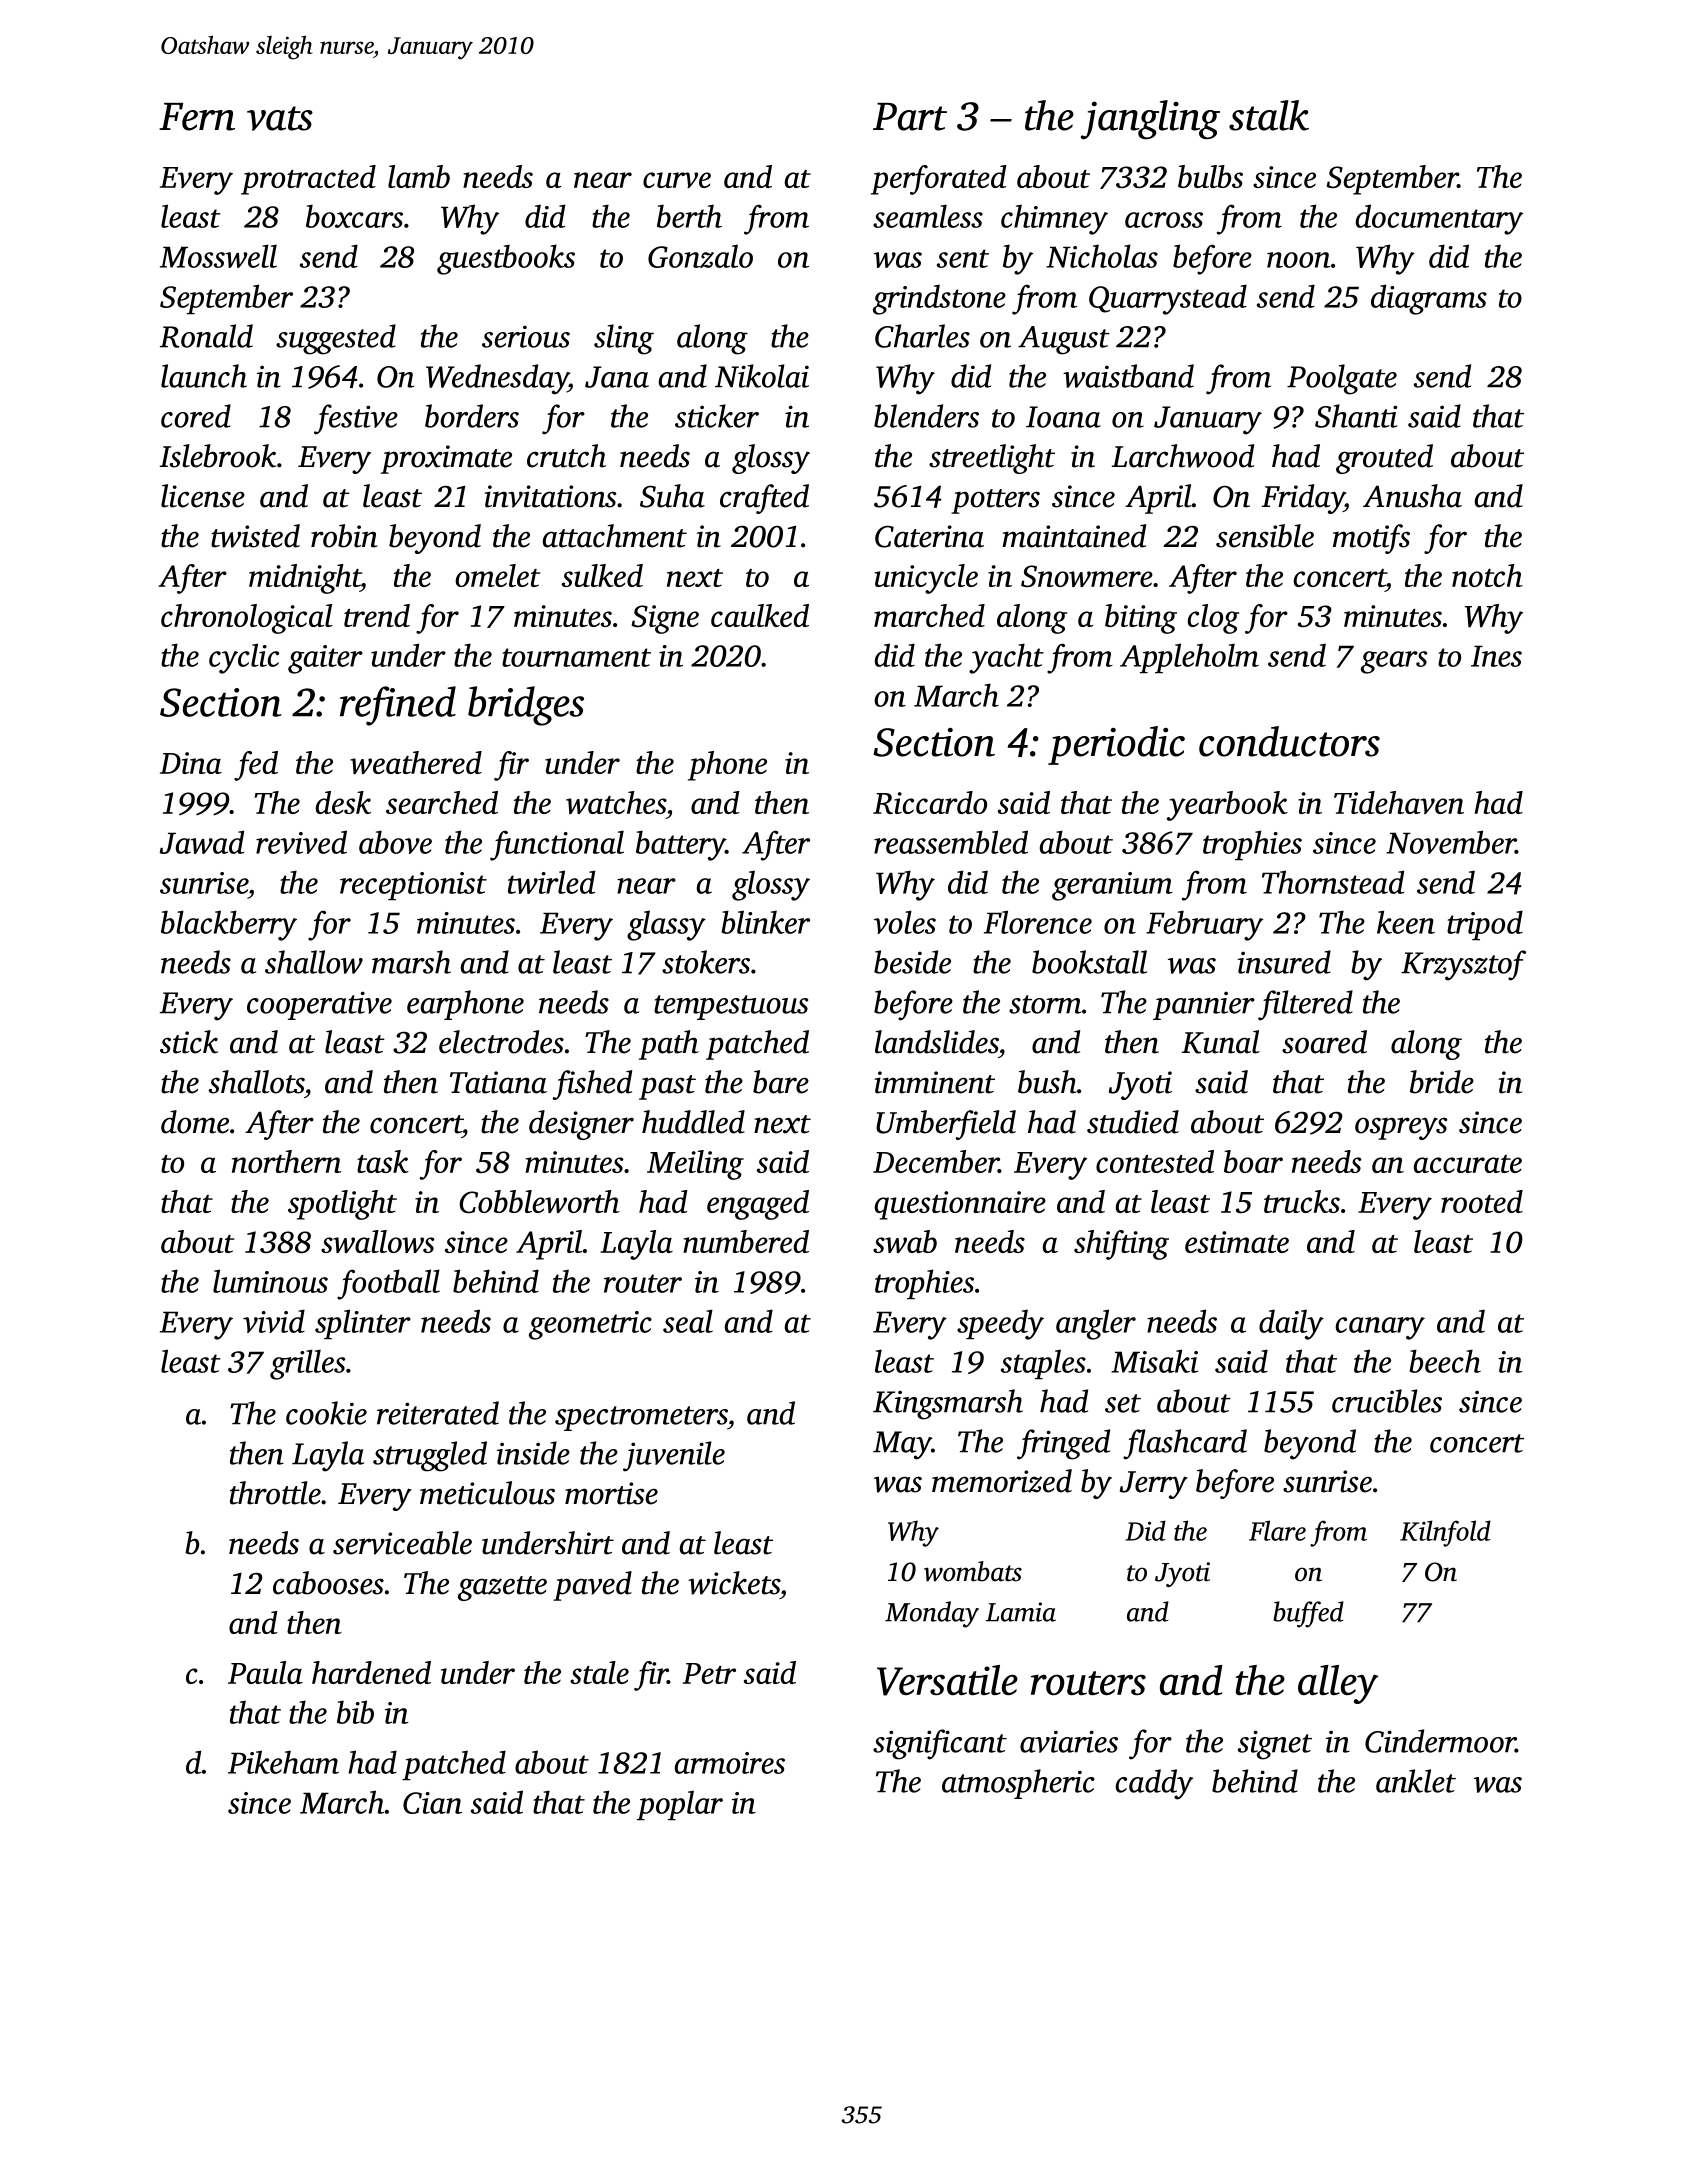 This screenshot has width=1683, height=2178. Describe the element at coordinates (301, 842) in the screenshot. I see `revived` at that location.
